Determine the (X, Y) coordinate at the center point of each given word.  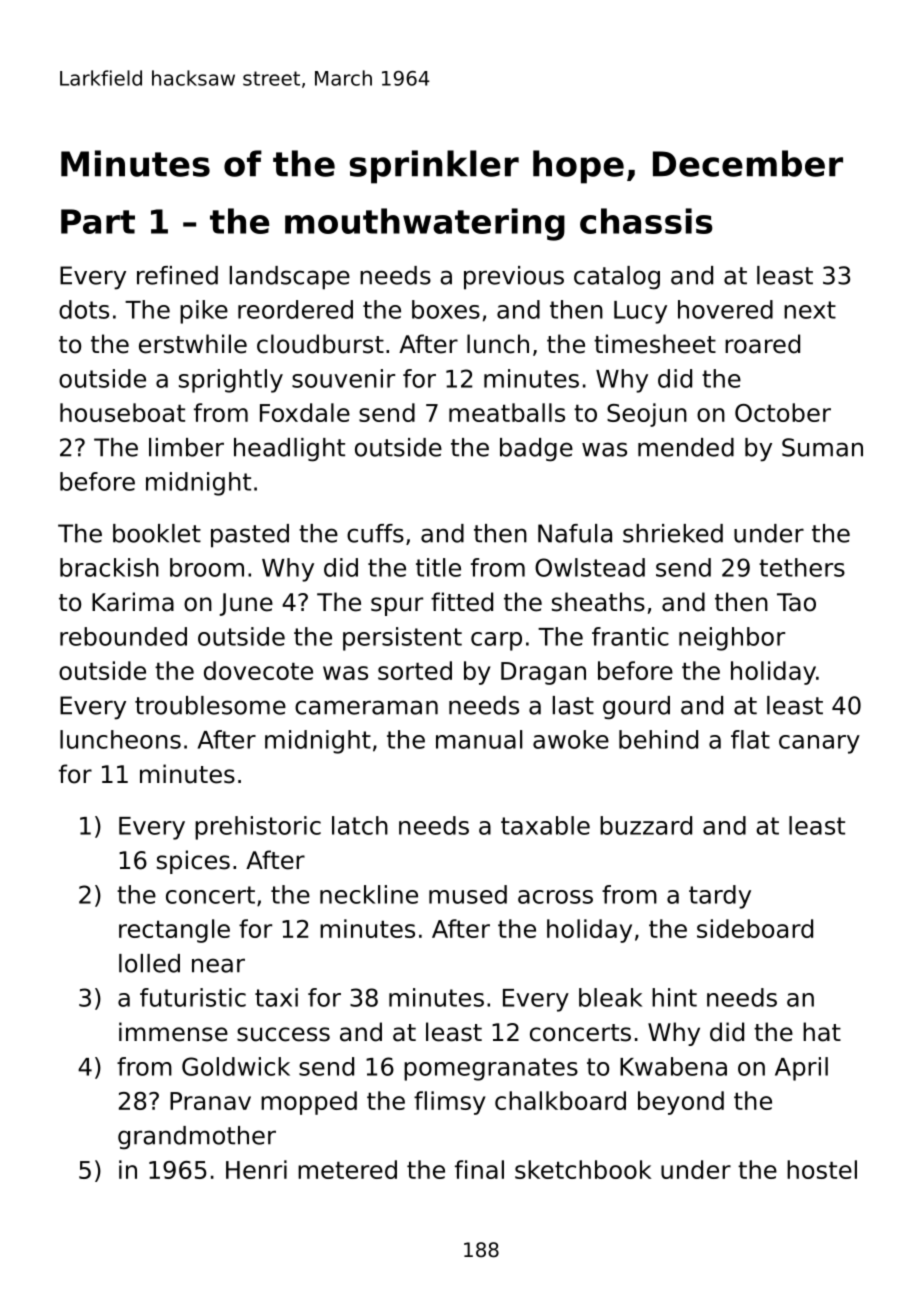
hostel (822, 1169)
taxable (545, 825)
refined (177, 275)
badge (536, 450)
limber (186, 447)
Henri (256, 1169)
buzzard (646, 825)
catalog (617, 278)
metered (347, 1169)
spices (193, 862)
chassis (646, 221)
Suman (822, 447)
